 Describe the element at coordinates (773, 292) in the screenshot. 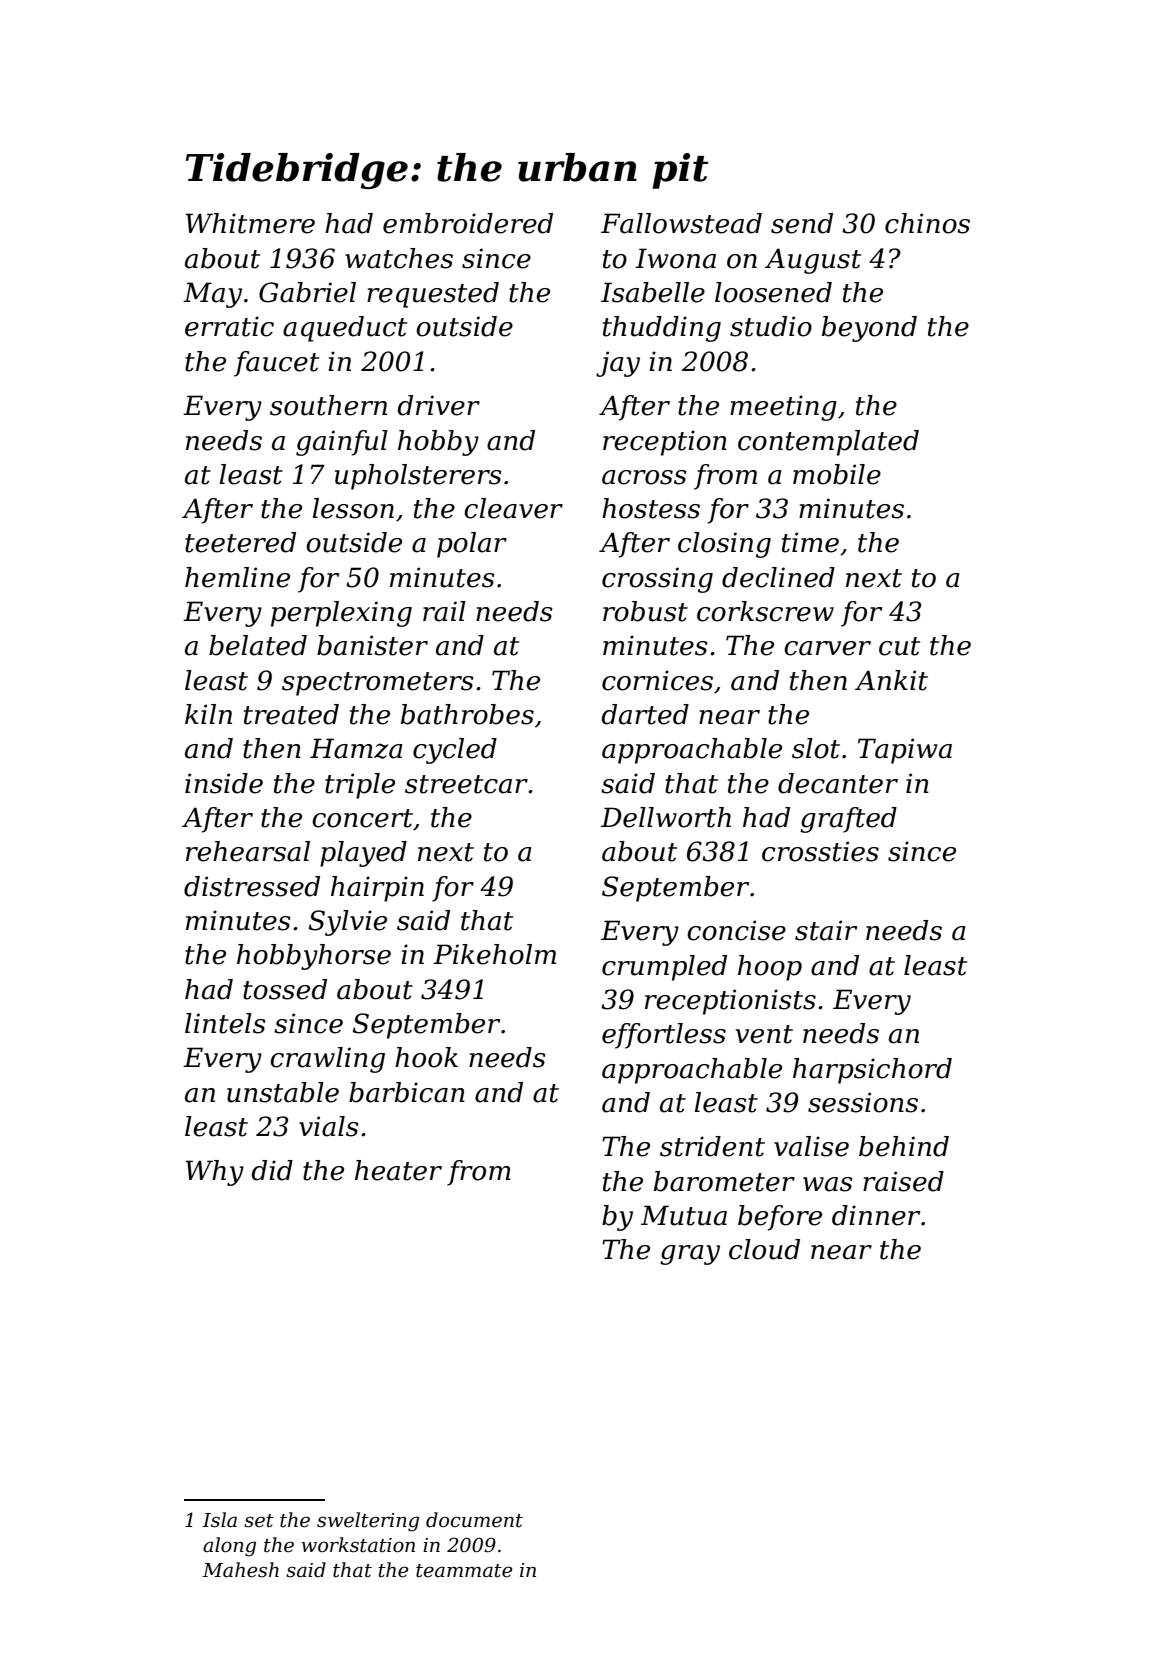

I see `loosened` at that location.
